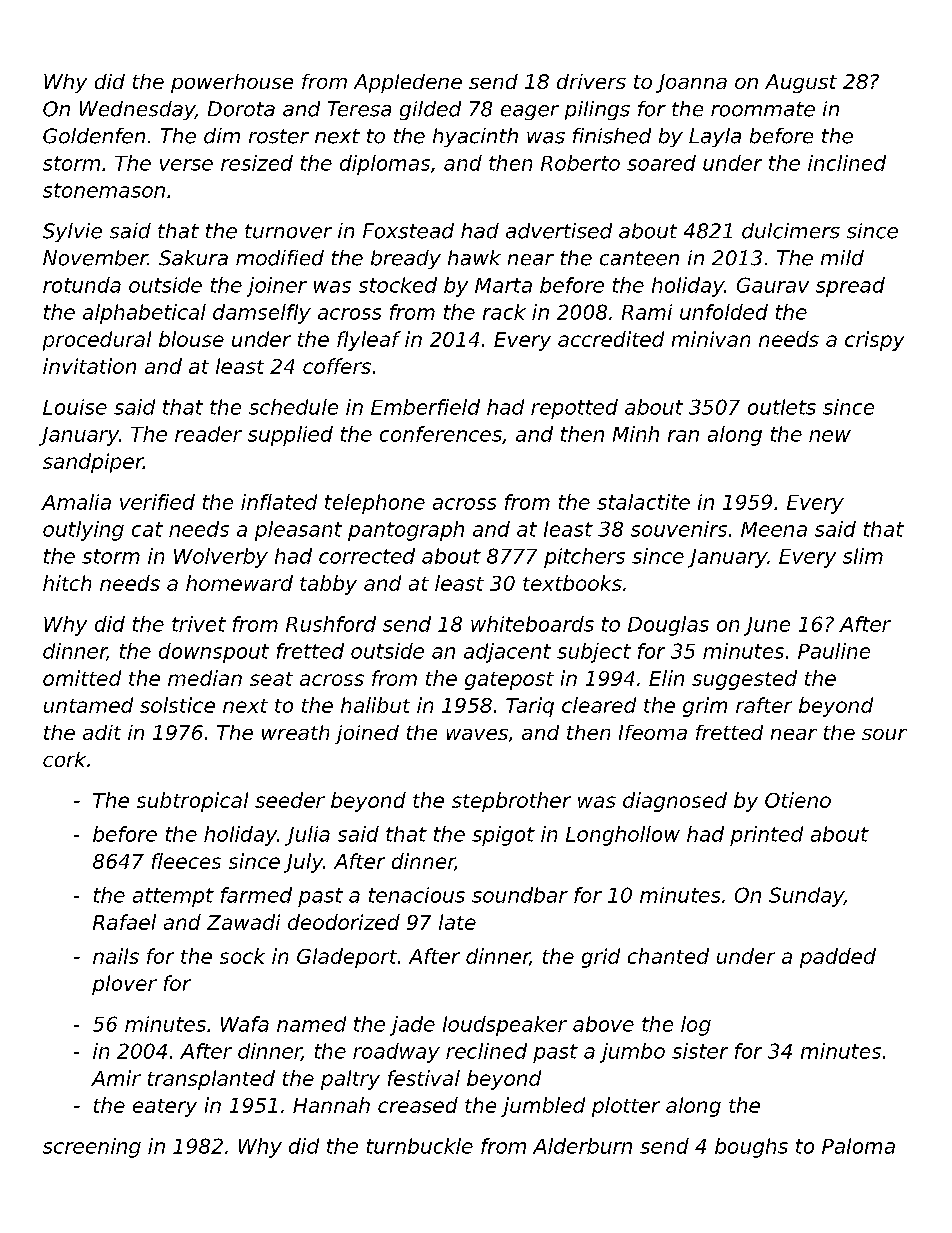 This image has width=952, height=1233. I want to click on stonemason, so click(104, 190).
